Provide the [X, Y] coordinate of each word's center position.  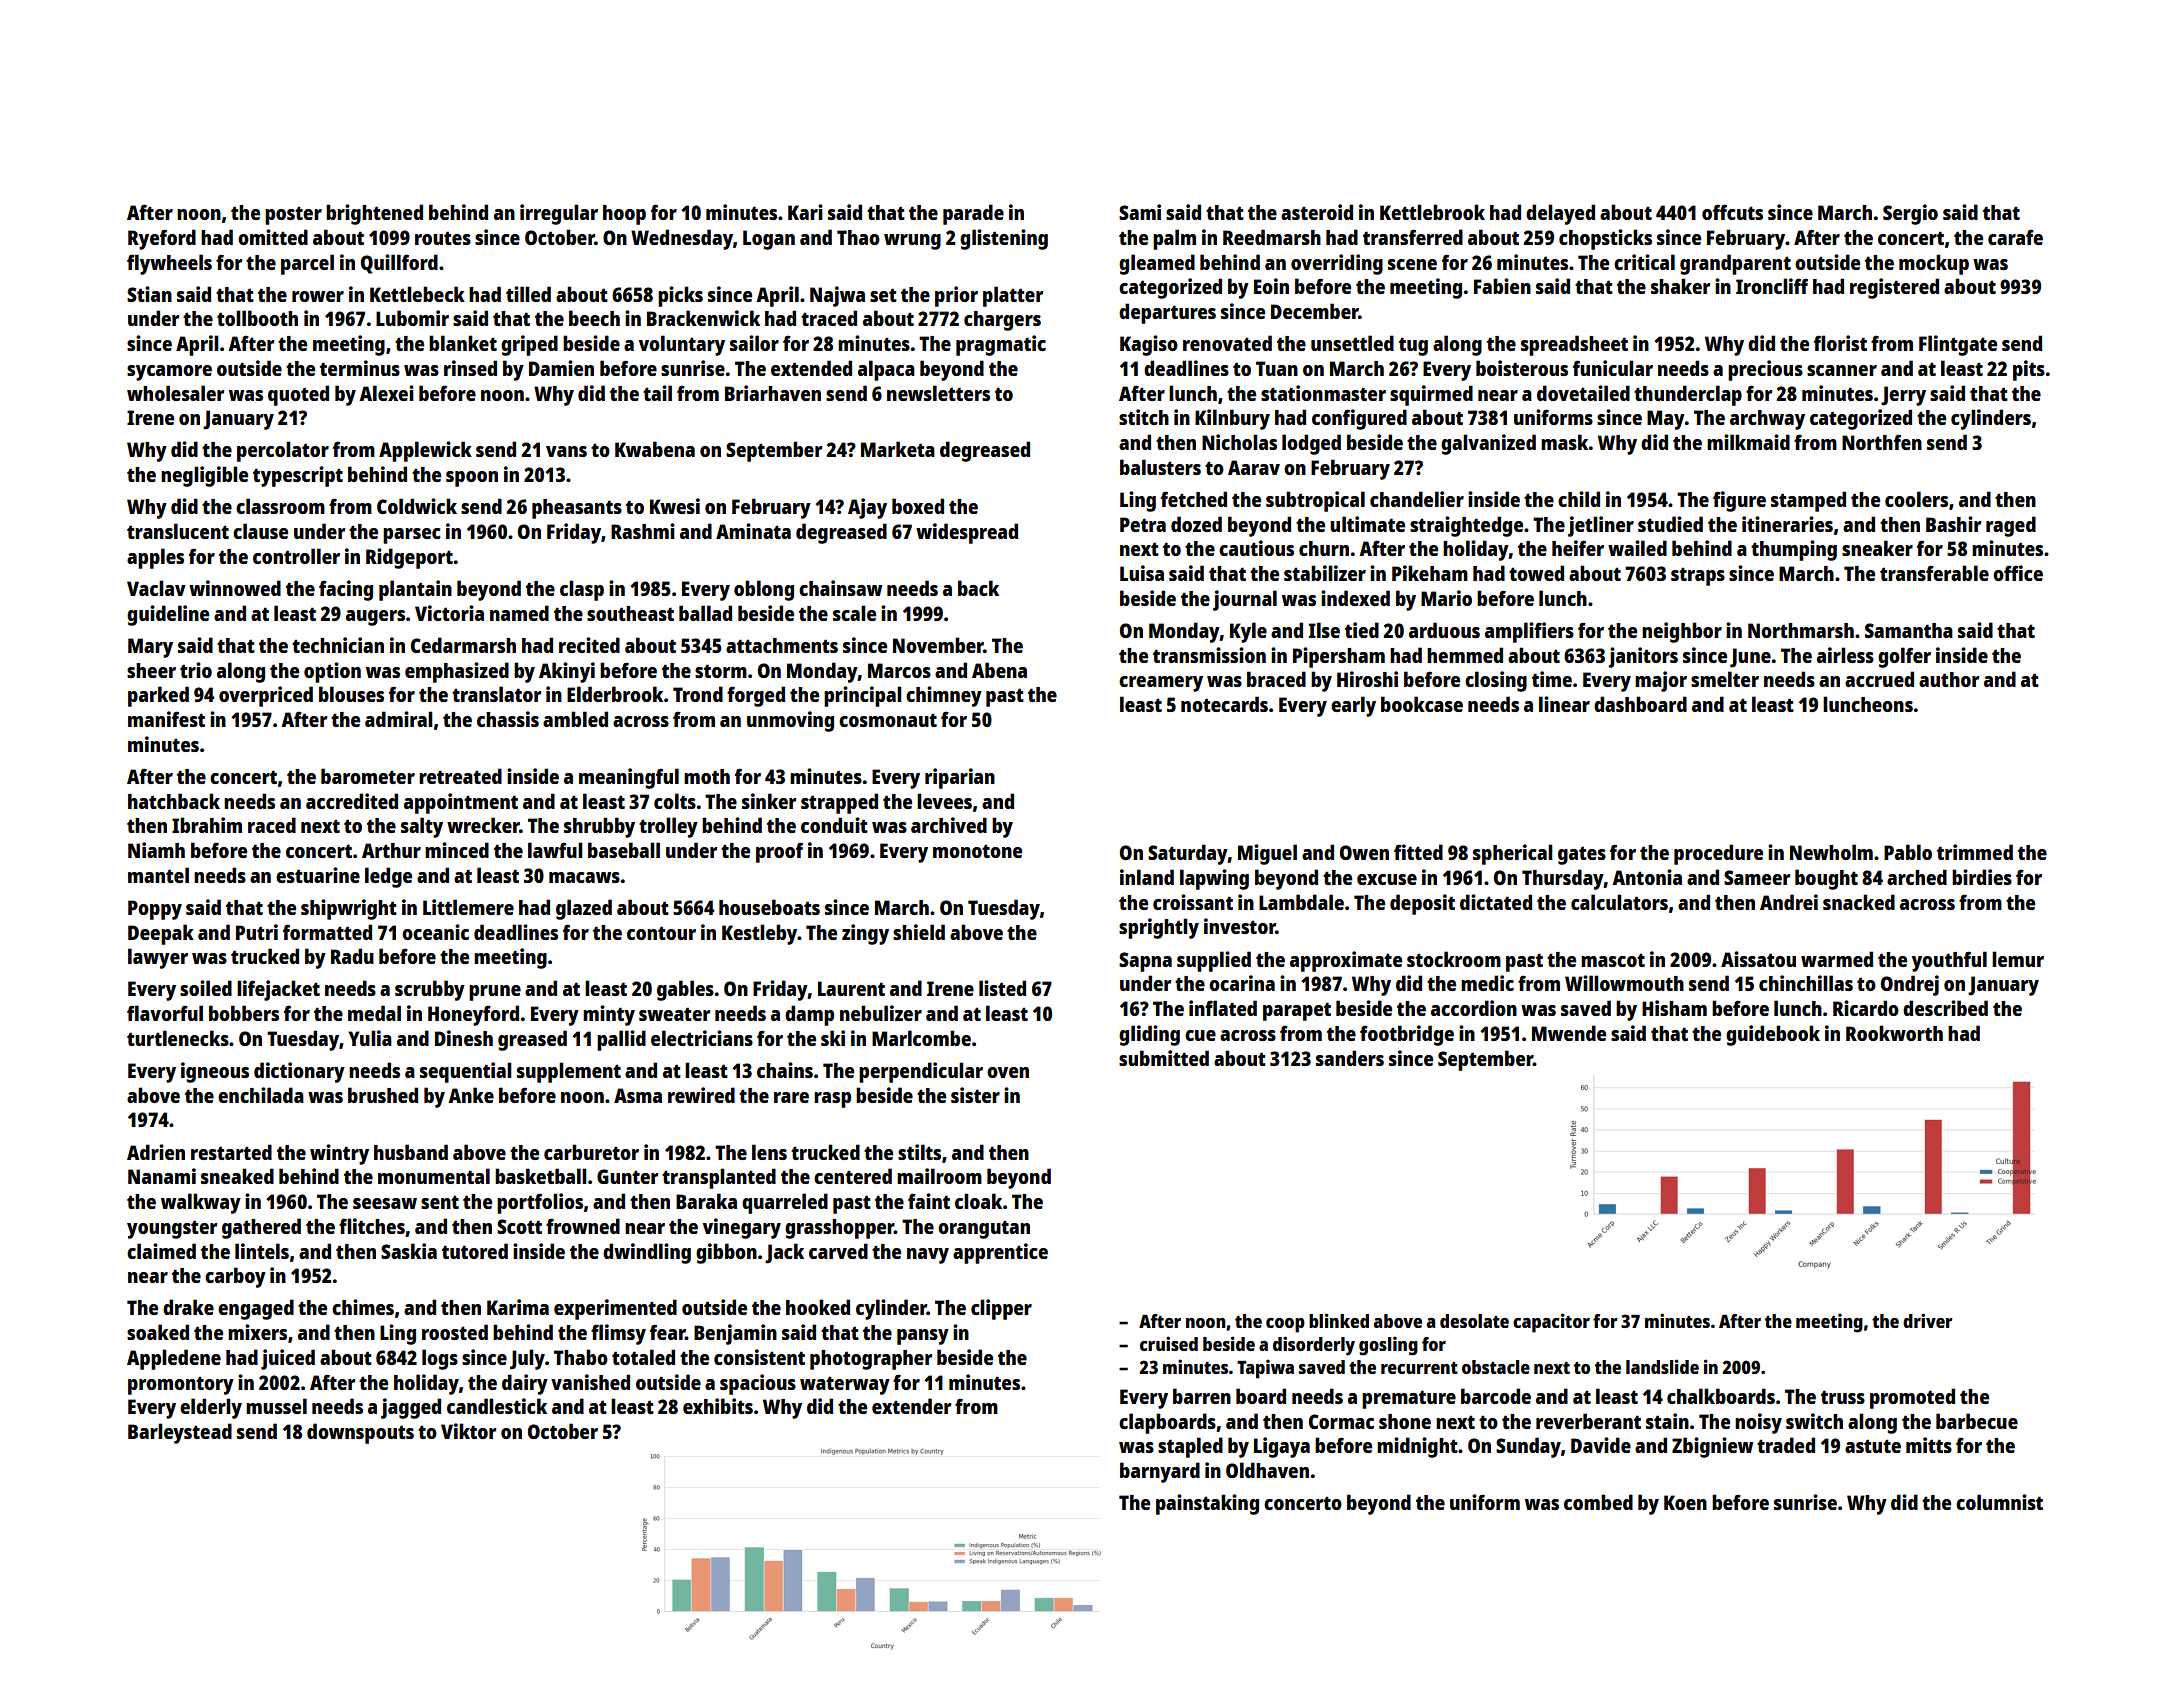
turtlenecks [178, 1038]
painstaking [1207, 1504]
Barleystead [180, 1433]
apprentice [1000, 1253]
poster [293, 215]
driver [1928, 1320]
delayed [1560, 214]
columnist [1999, 1502]
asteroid [1317, 212]
